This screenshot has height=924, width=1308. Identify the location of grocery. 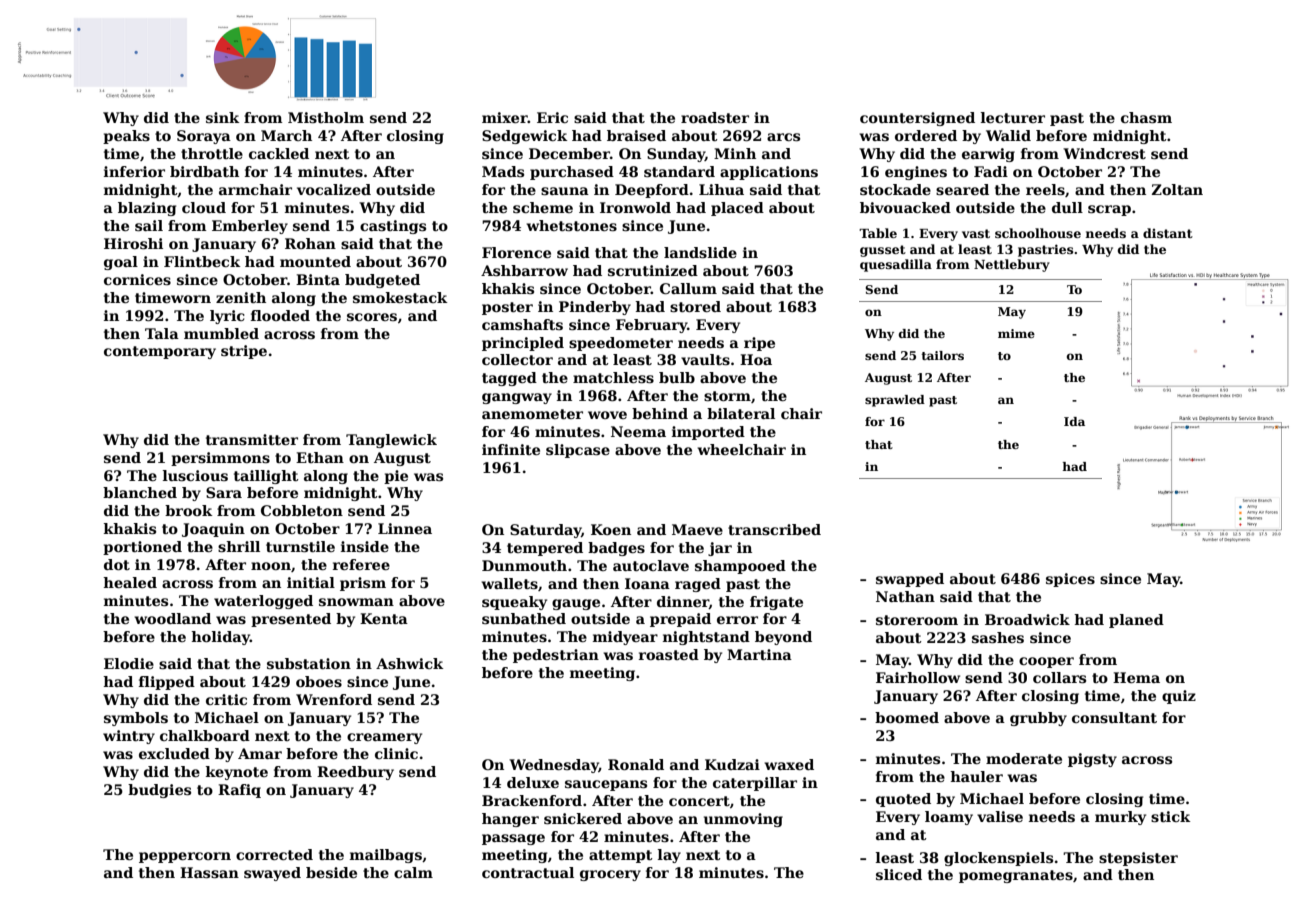
(610, 875).
